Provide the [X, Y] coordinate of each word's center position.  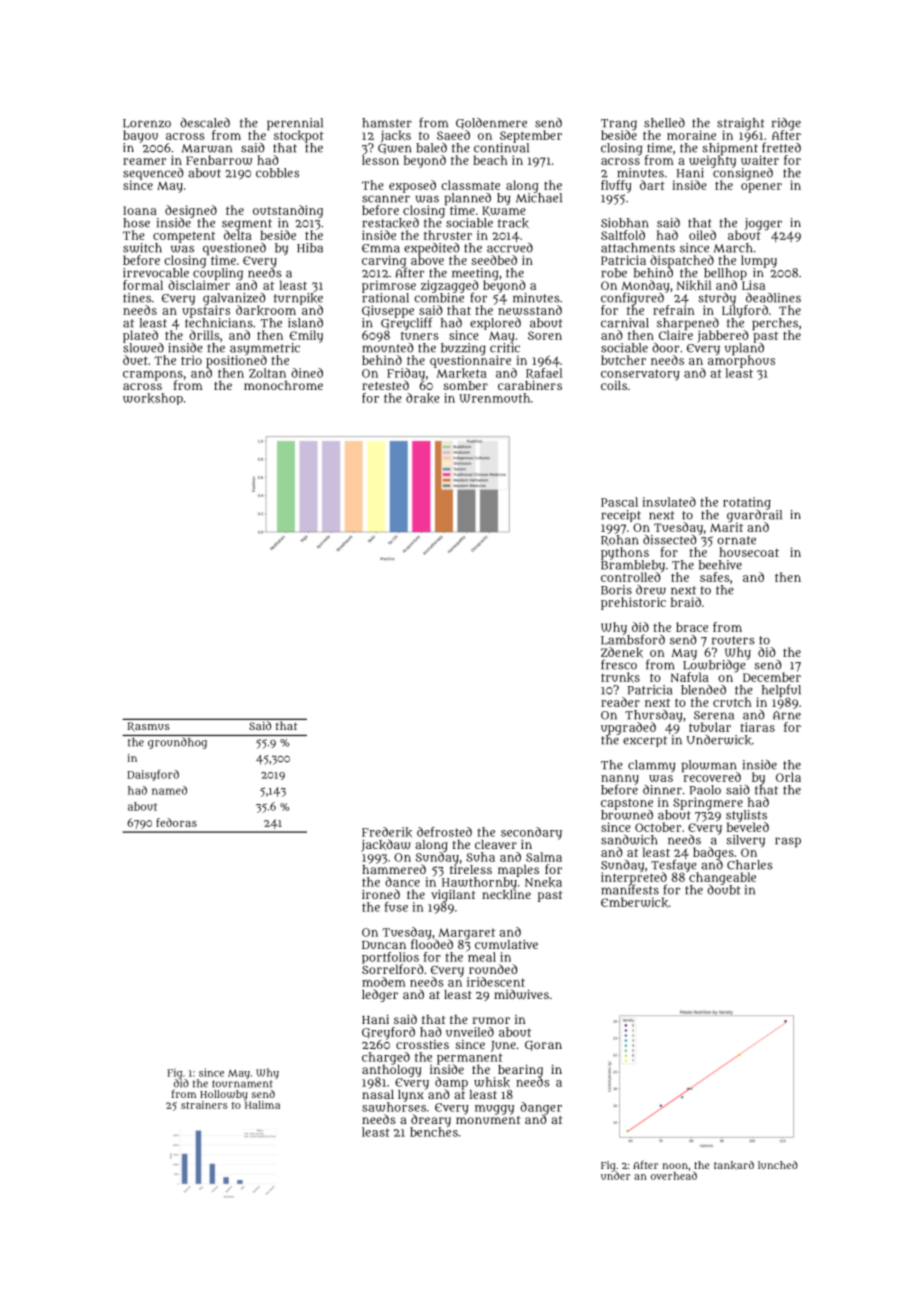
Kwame [504, 211]
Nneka [543, 882]
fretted [781, 147]
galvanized [234, 299]
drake [423, 398]
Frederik [387, 832]
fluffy [616, 186]
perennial [295, 124]
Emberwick [634, 902]
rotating [747, 503]
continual [501, 148]
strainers [204, 1105]
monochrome [283, 385]
